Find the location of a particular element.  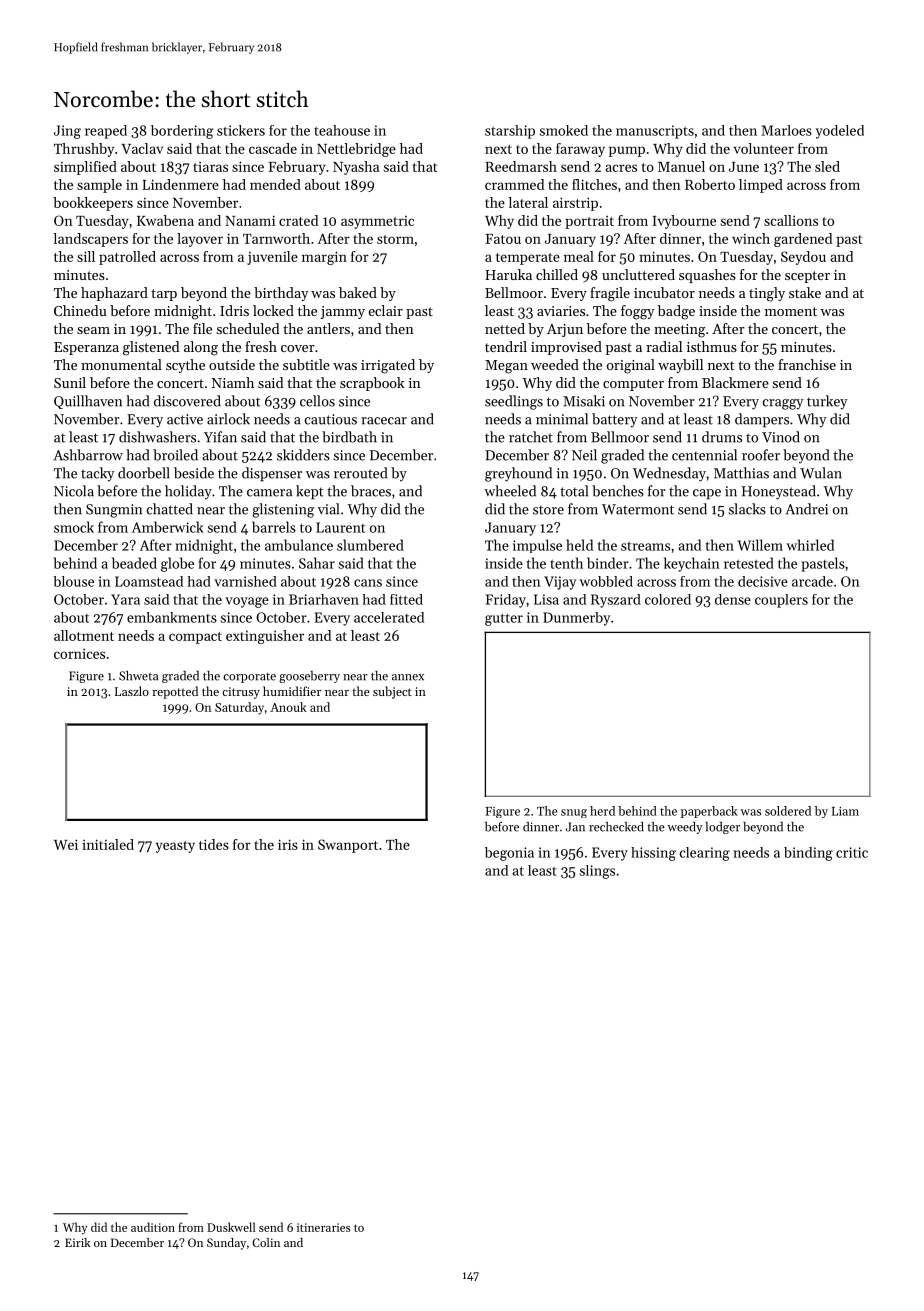

foggy is located at coordinates (638, 312).
